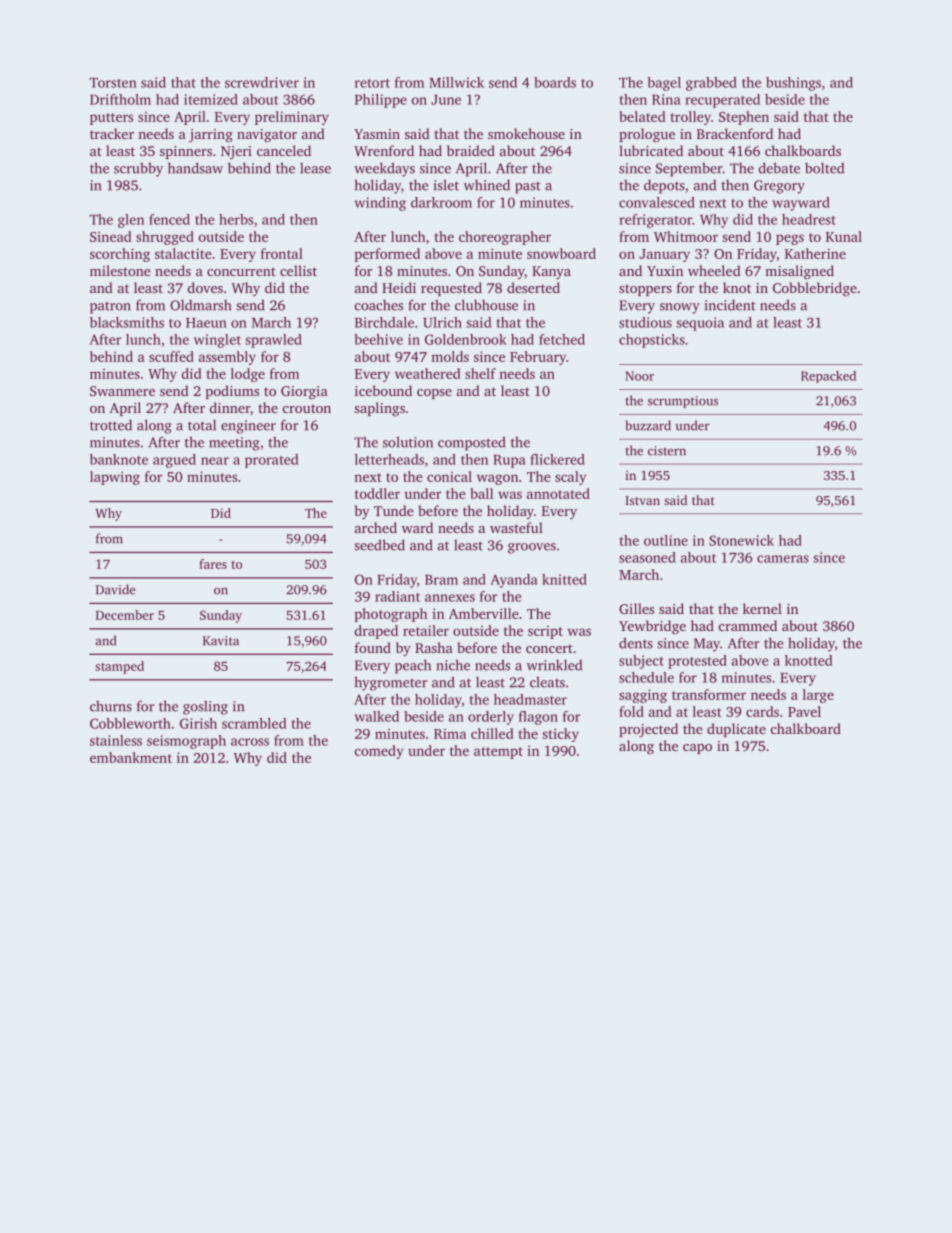  Describe the element at coordinates (505, 238) in the image. I see `choreographer` at that location.
